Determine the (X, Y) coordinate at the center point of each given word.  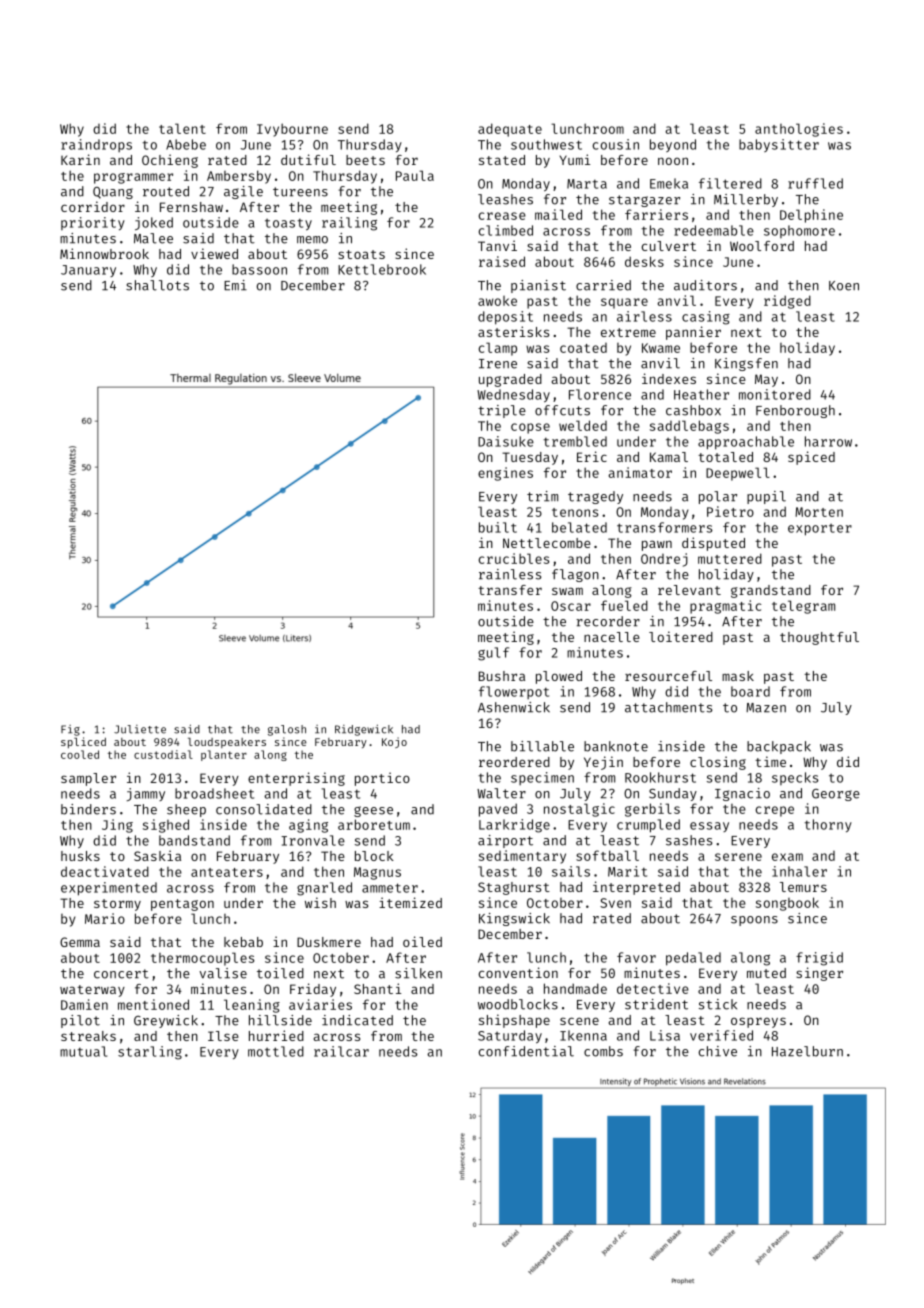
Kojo (394, 742)
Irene (498, 364)
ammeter (390, 888)
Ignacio (742, 794)
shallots (157, 285)
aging (308, 826)
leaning (252, 1006)
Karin (80, 159)
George (836, 795)
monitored (775, 394)
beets (365, 160)
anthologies (799, 130)
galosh (287, 730)
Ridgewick (364, 730)
